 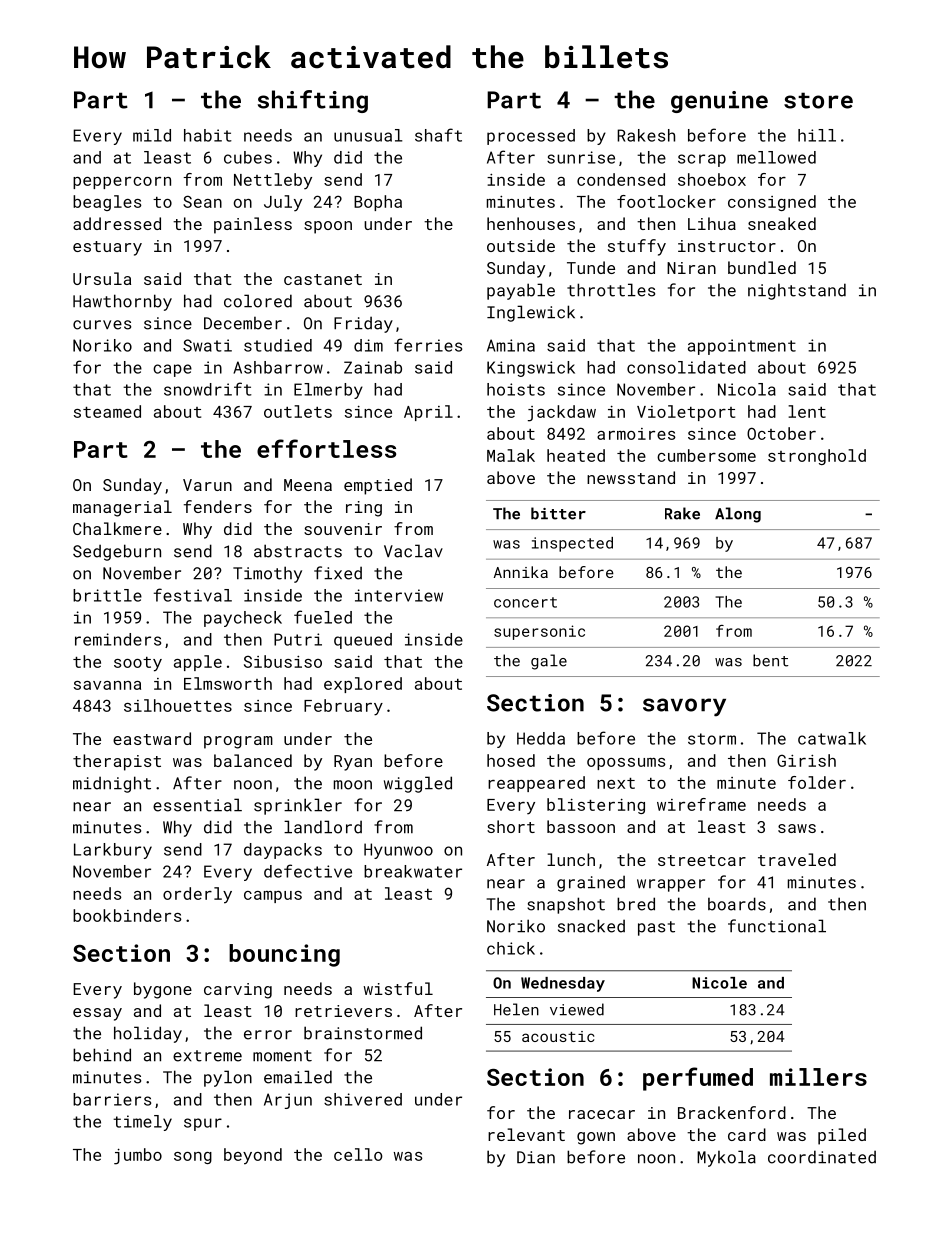 I want to click on heated, so click(x=576, y=455).
